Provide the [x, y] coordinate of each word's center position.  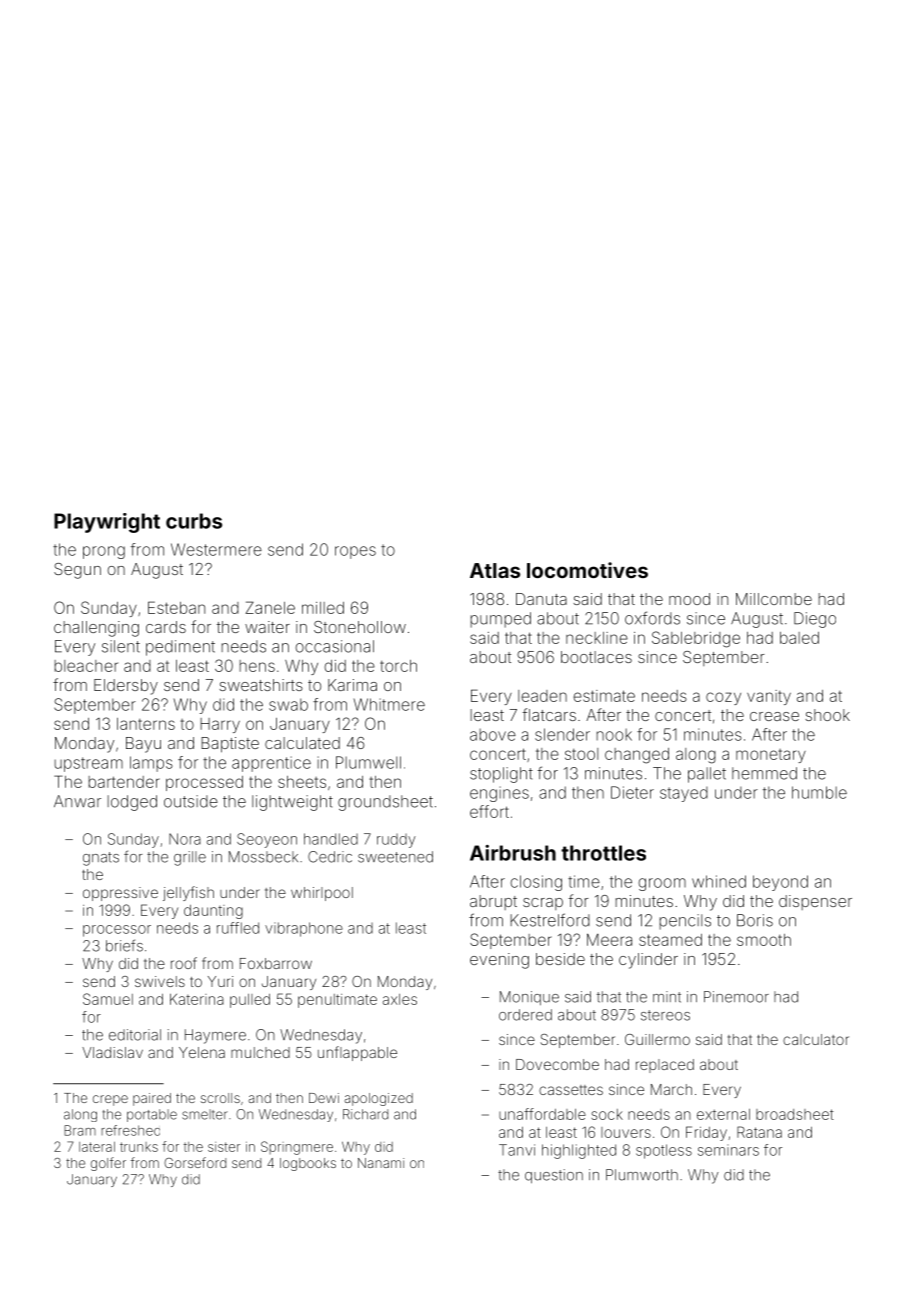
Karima [352, 685]
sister [224, 1147]
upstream [88, 764]
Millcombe [774, 599]
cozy [723, 698]
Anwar [77, 801]
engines [499, 794]
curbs [194, 521]
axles [400, 999]
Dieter [632, 792]
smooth [764, 940]
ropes [355, 552]
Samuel [108, 999]
